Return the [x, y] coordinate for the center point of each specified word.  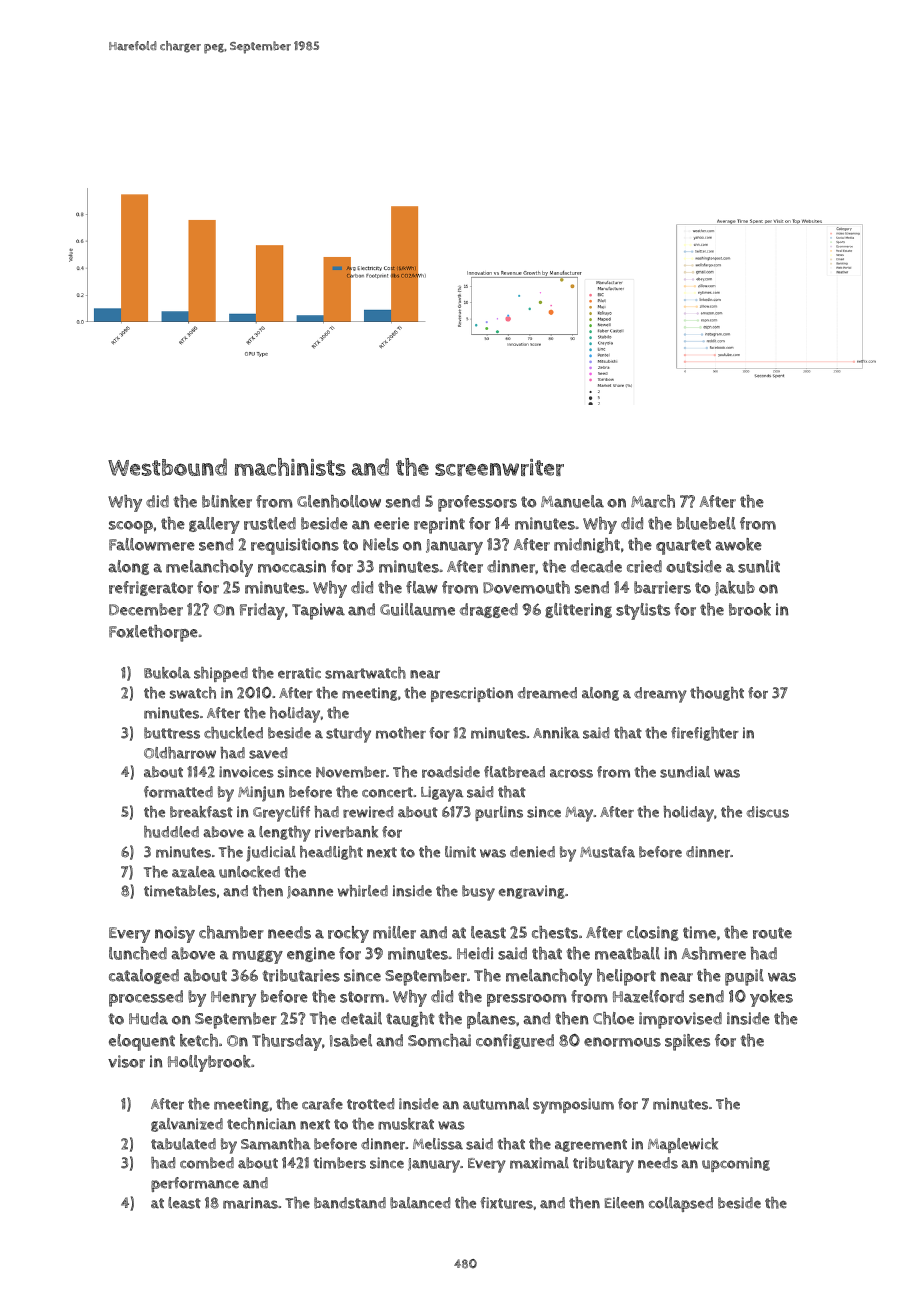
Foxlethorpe [153, 633]
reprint [439, 525]
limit [460, 852]
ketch [199, 1040]
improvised [680, 1020]
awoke [738, 544]
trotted [371, 1104]
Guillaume [417, 609]
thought [717, 694]
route [772, 933]
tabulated [183, 1144]
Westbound [167, 467]
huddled [171, 832]
